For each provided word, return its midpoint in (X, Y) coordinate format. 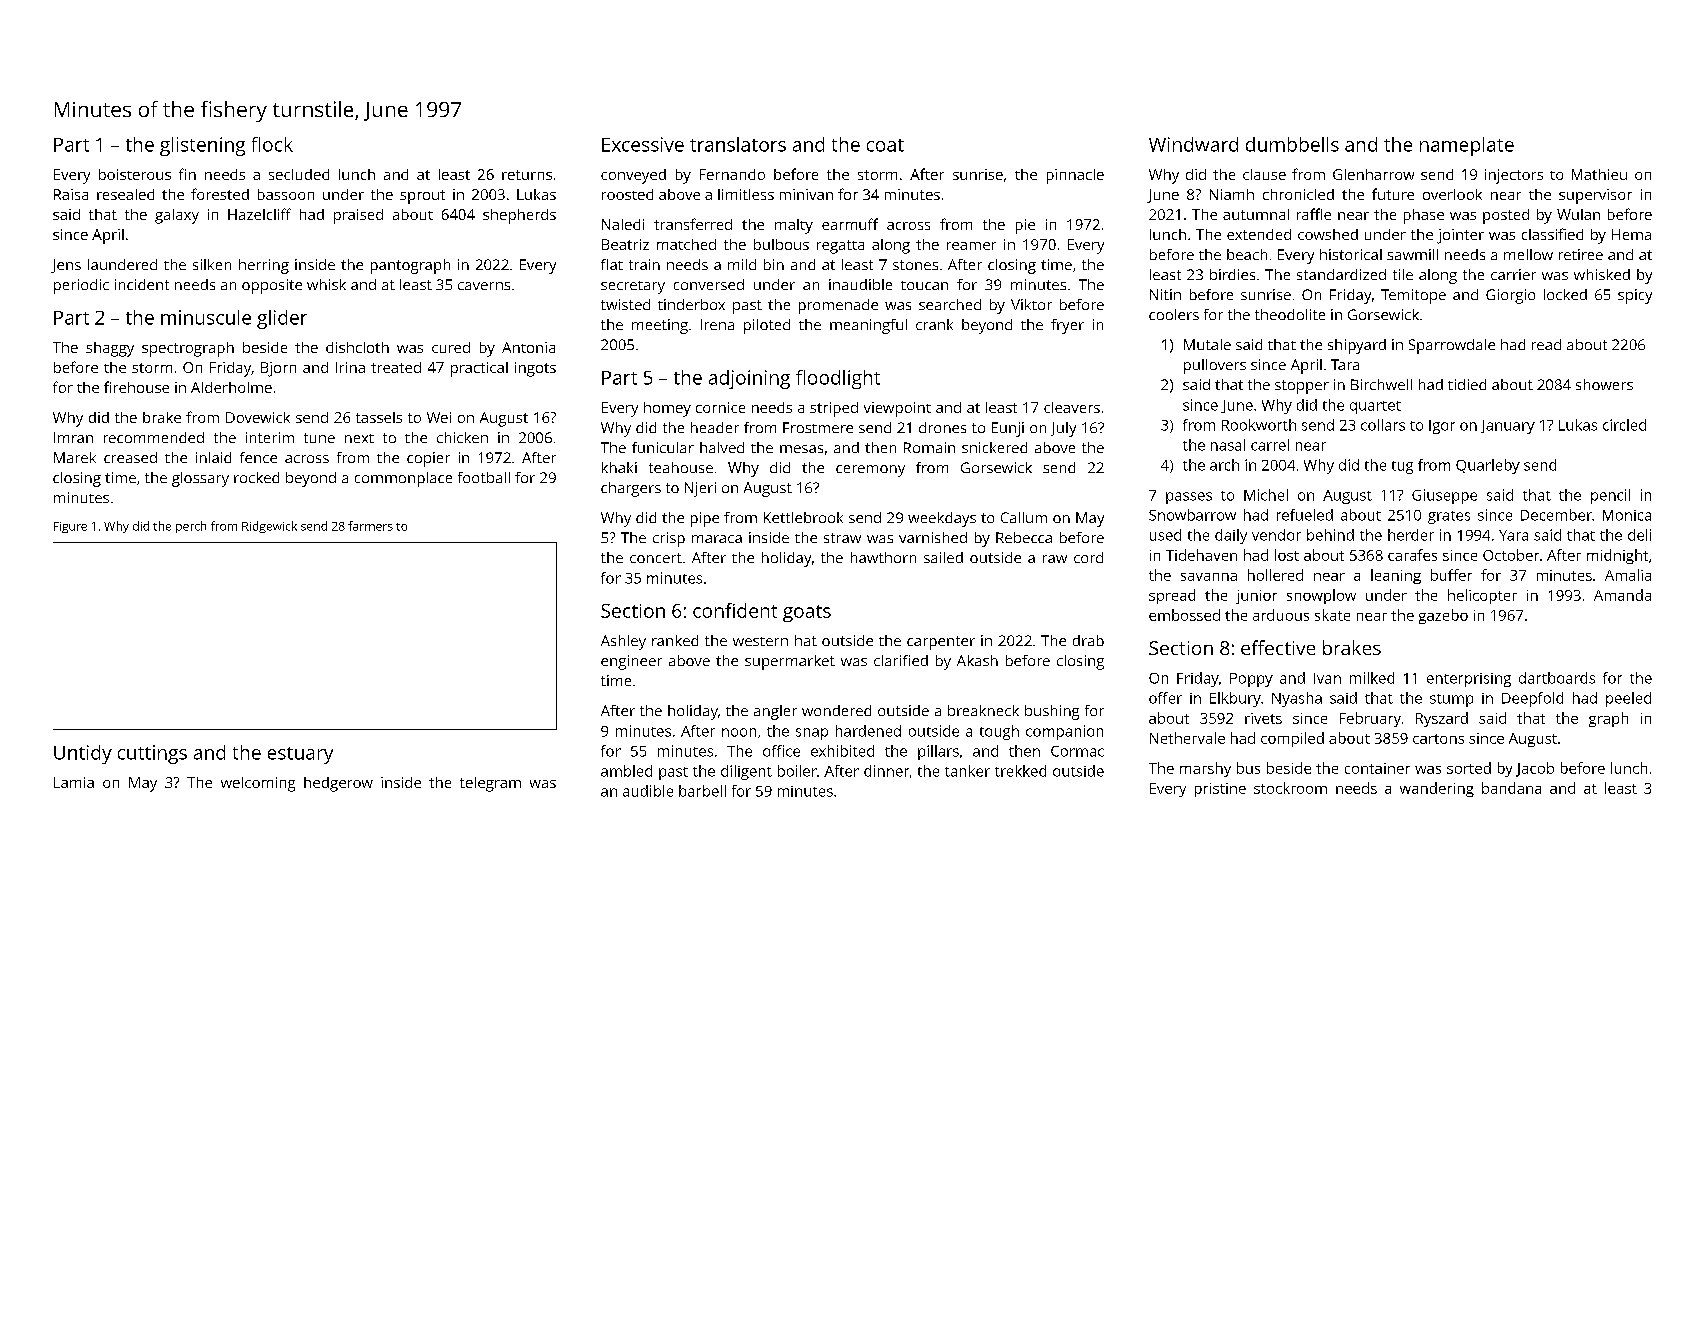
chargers (631, 489)
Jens (66, 266)
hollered (1275, 575)
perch (191, 527)
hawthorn (883, 557)
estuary (300, 755)
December (1556, 515)
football (484, 477)
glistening (202, 146)
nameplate (1467, 146)
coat (885, 145)
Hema (1631, 234)
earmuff (850, 224)
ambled (626, 771)
